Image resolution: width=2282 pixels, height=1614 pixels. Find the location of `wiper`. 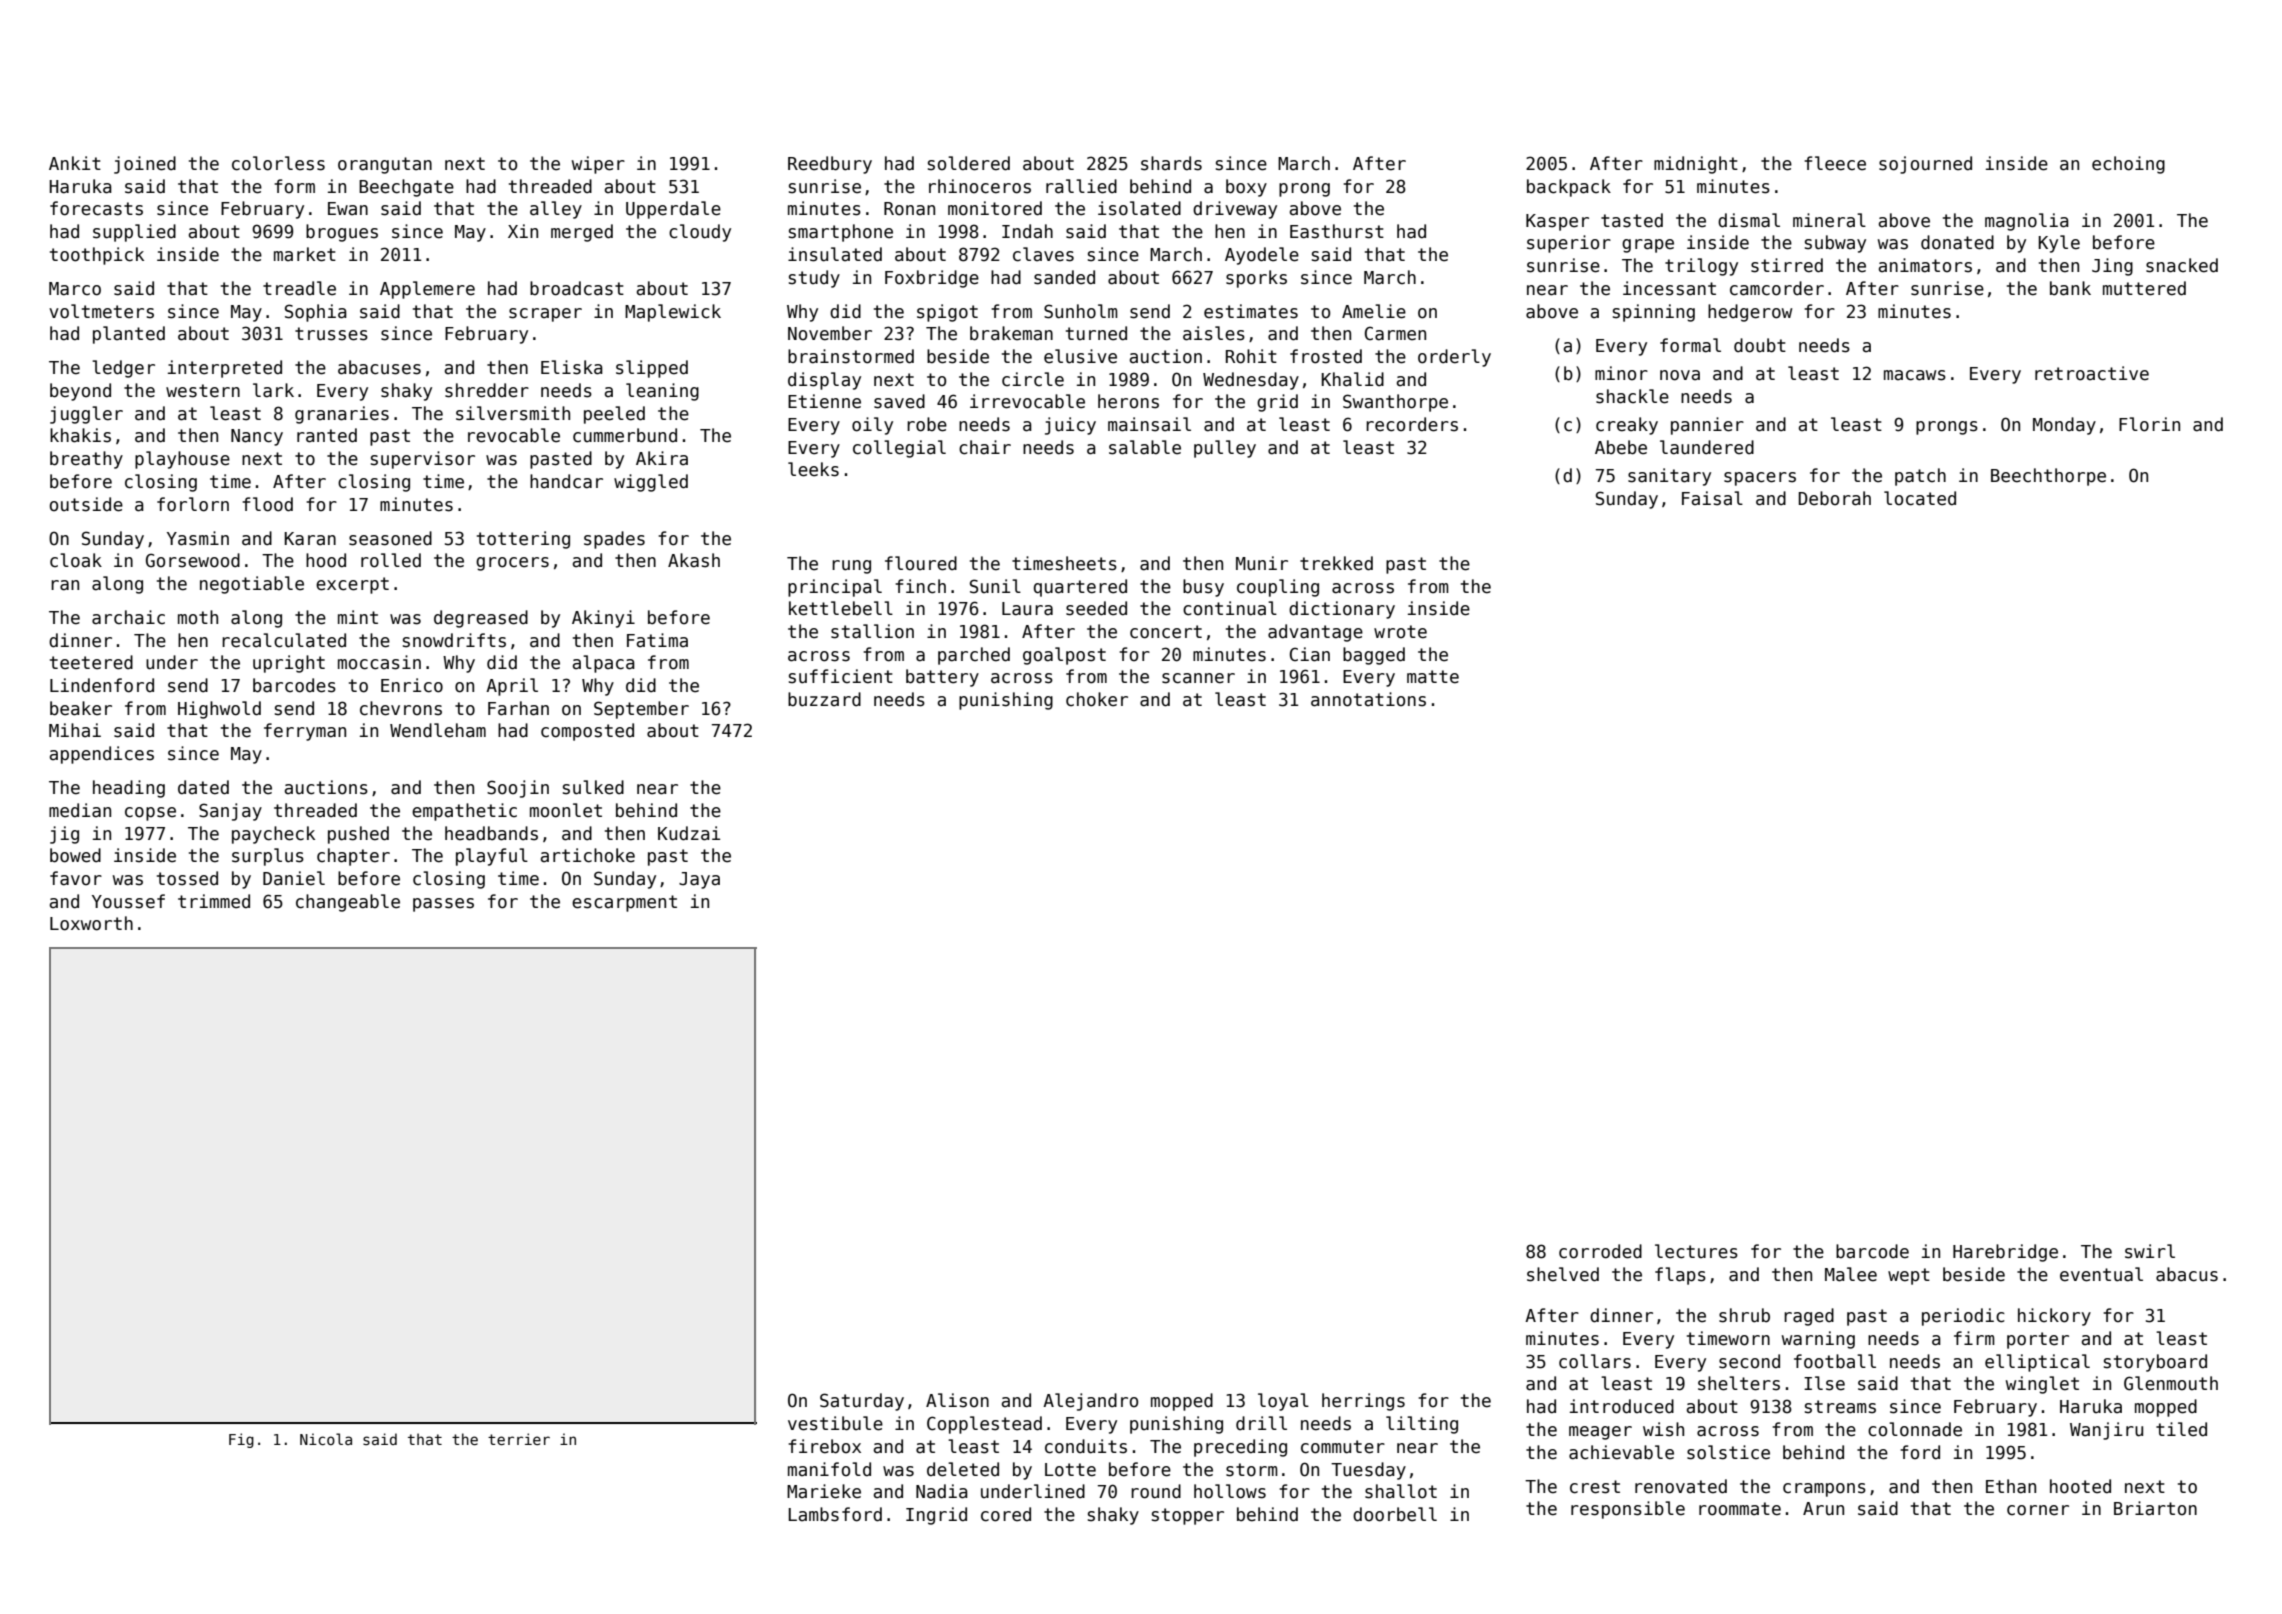

wiper is located at coordinates (598, 165).
